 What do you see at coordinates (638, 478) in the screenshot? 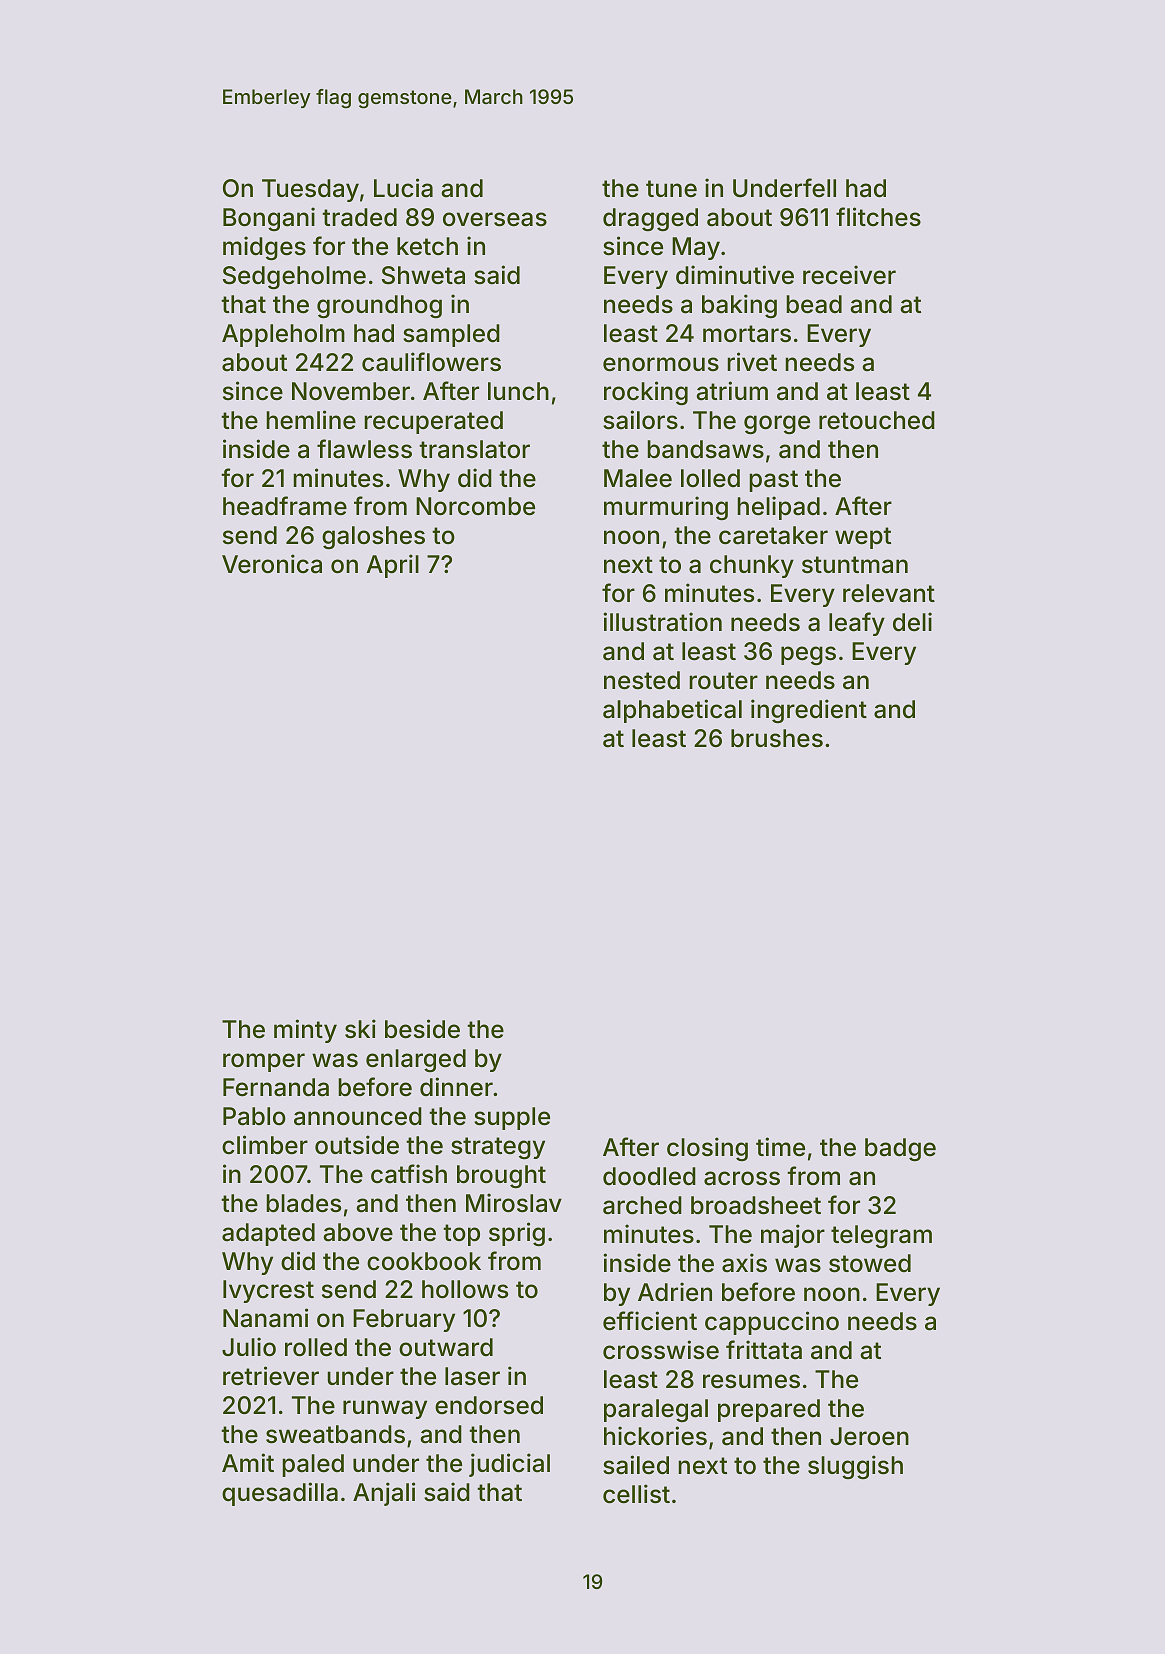
I see `Malee` at bounding box center [638, 478].
